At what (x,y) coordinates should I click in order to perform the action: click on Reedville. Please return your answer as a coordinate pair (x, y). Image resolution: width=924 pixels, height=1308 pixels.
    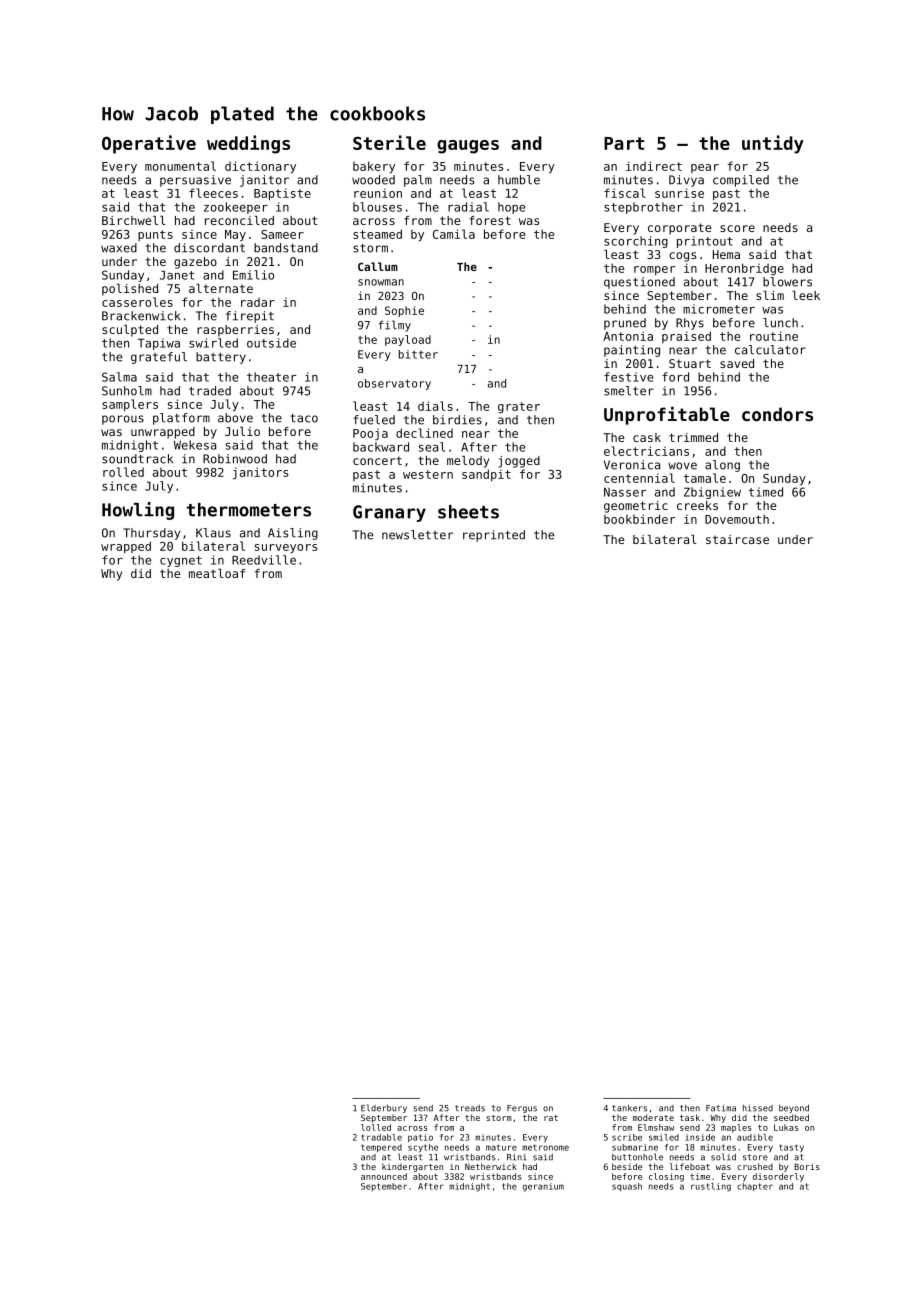
    Looking at the image, I should click on (264, 560).
